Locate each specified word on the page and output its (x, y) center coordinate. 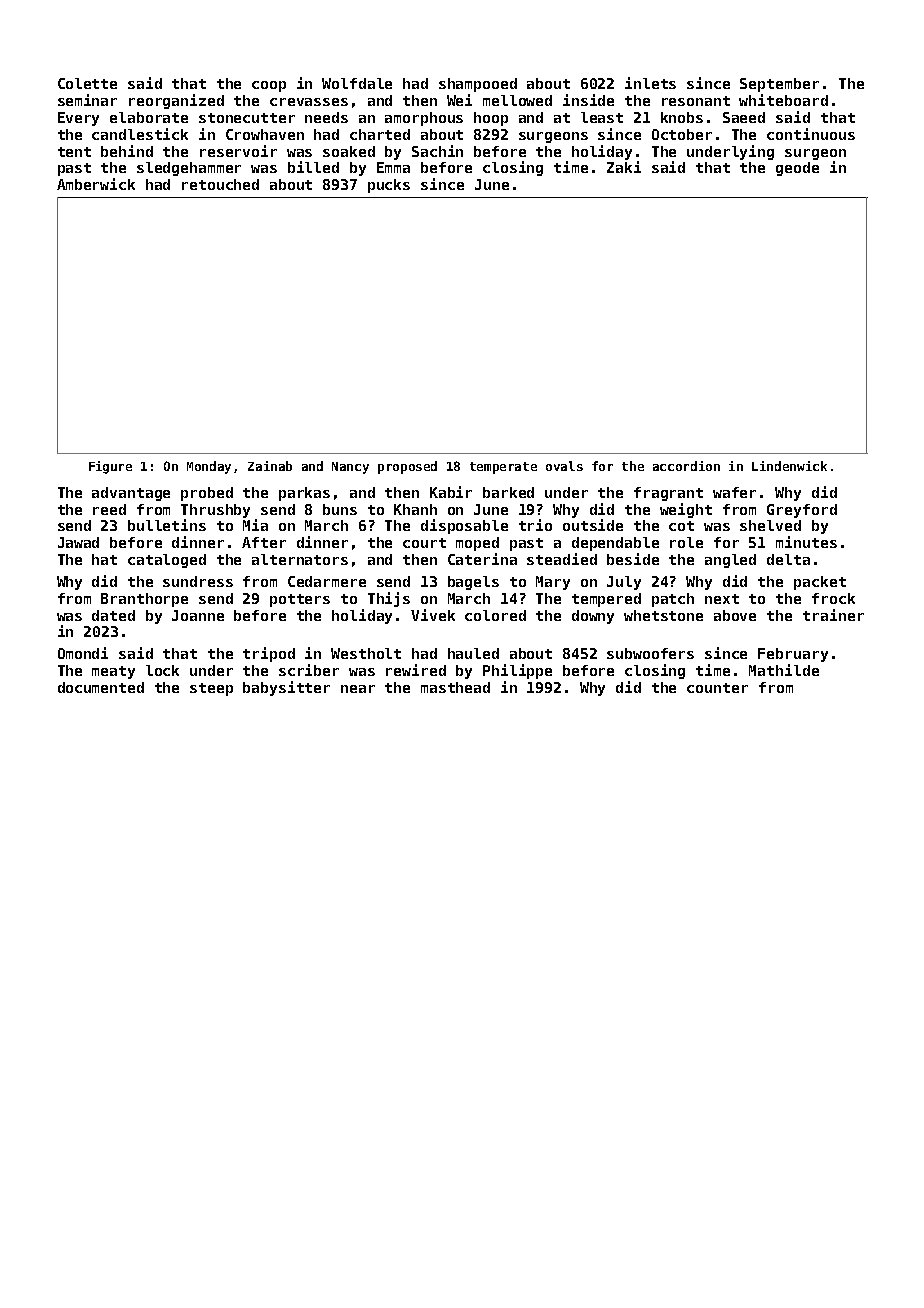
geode (797, 169)
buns (340, 509)
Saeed (744, 117)
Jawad (78, 542)
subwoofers (650, 653)
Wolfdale (357, 83)
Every (78, 119)
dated (113, 615)
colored (495, 615)
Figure (110, 467)
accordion (686, 466)
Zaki (624, 167)
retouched (220, 184)
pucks (389, 186)
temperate (503, 468)
